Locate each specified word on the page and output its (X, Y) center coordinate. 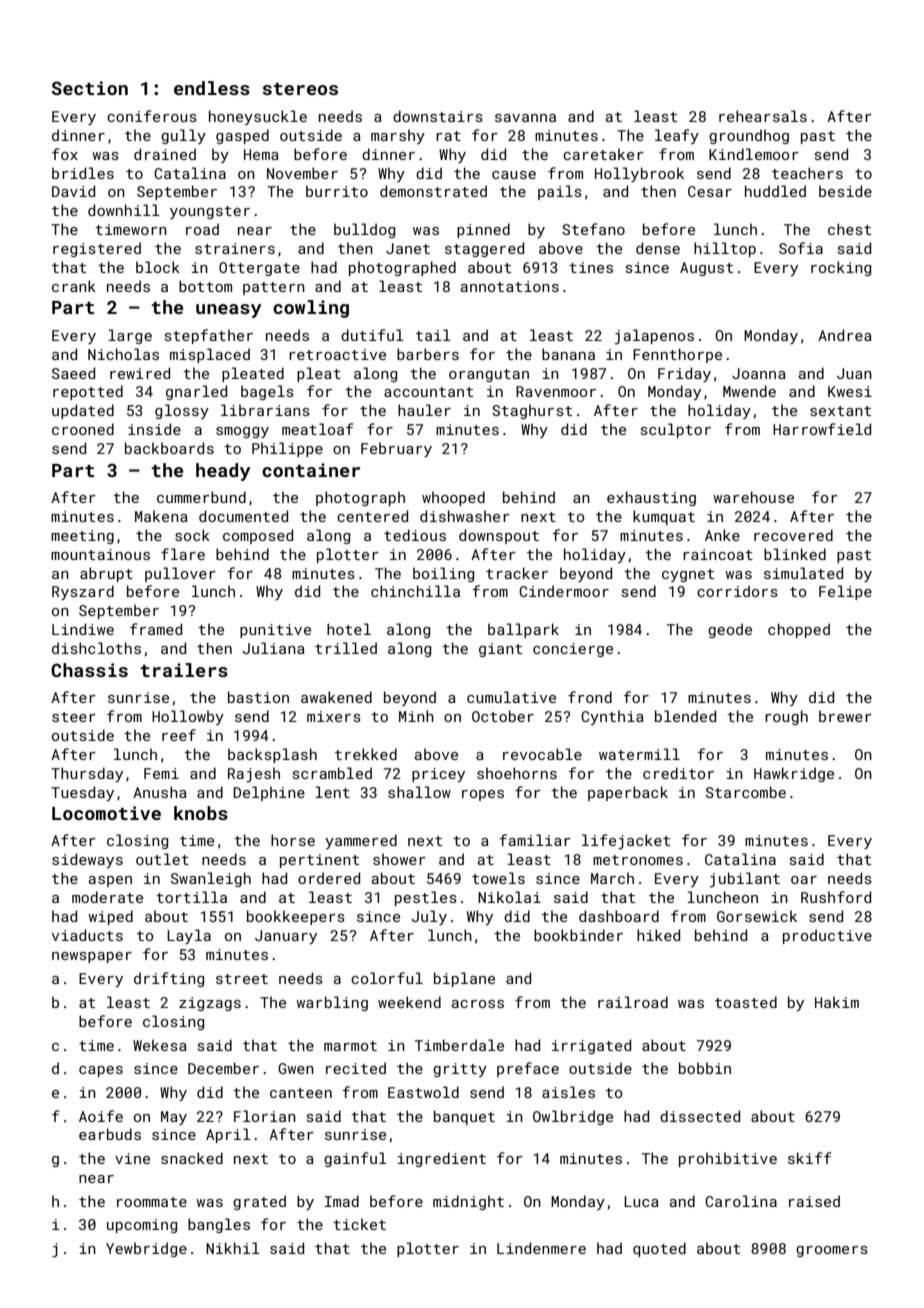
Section (89, 88)
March (612, 878)
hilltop (725, 249)
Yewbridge (146, 1249)
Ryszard (83, 592)
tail (433, 335)
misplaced (210, 355)
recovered (793, 535)
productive (827, 936)
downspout (499, 536)
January (286, 937)
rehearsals (763, 116)
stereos (300, 89)
